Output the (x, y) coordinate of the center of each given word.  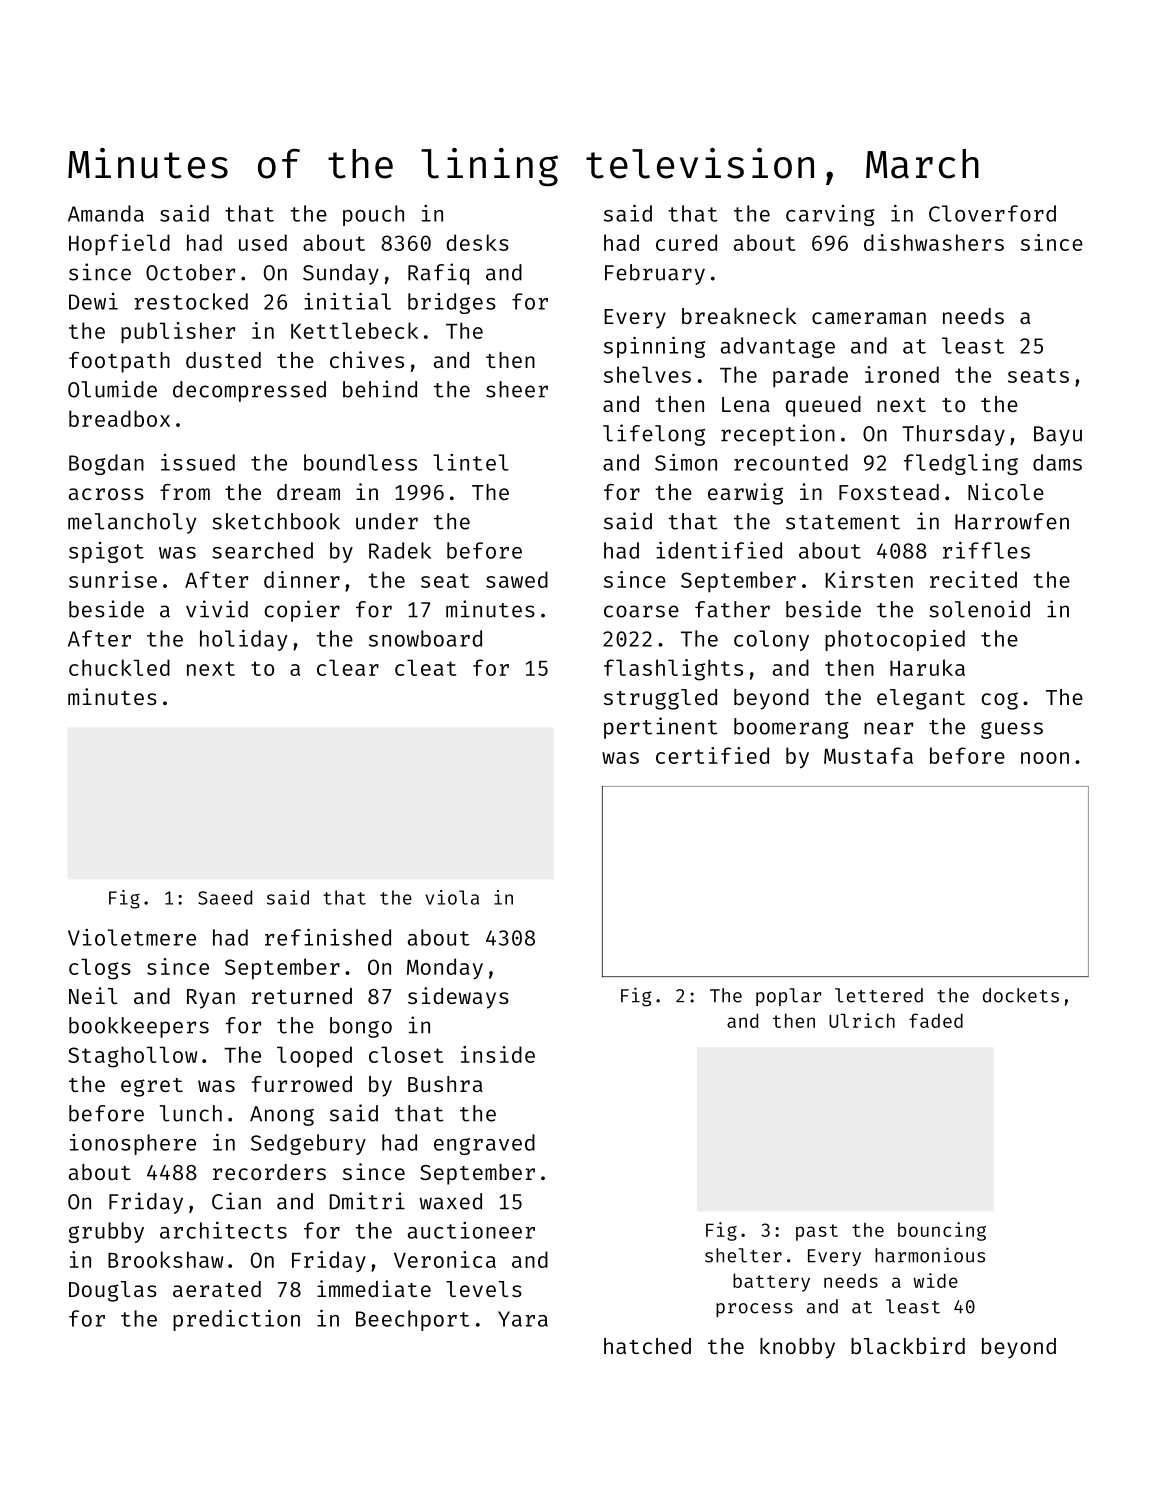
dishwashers (934, 242)
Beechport (413, 1320)
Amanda (106, 213)
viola (452, 897)
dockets (1021, 995)
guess (1012, 730)
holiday (244, 640)
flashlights (673, 670)
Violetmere (132, 937)
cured (686, 242)
